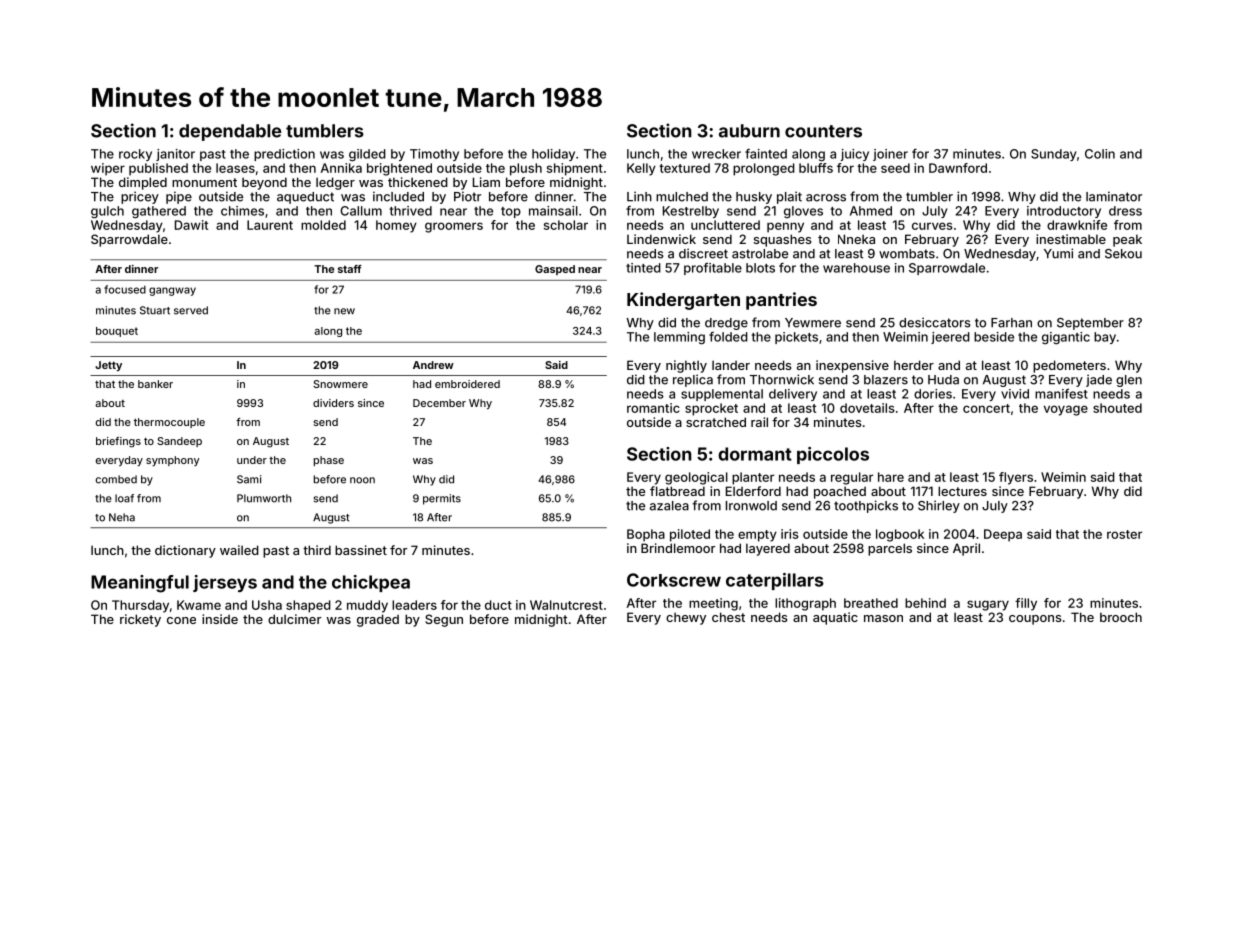  I want to click on Neha, so click(122, 517).
